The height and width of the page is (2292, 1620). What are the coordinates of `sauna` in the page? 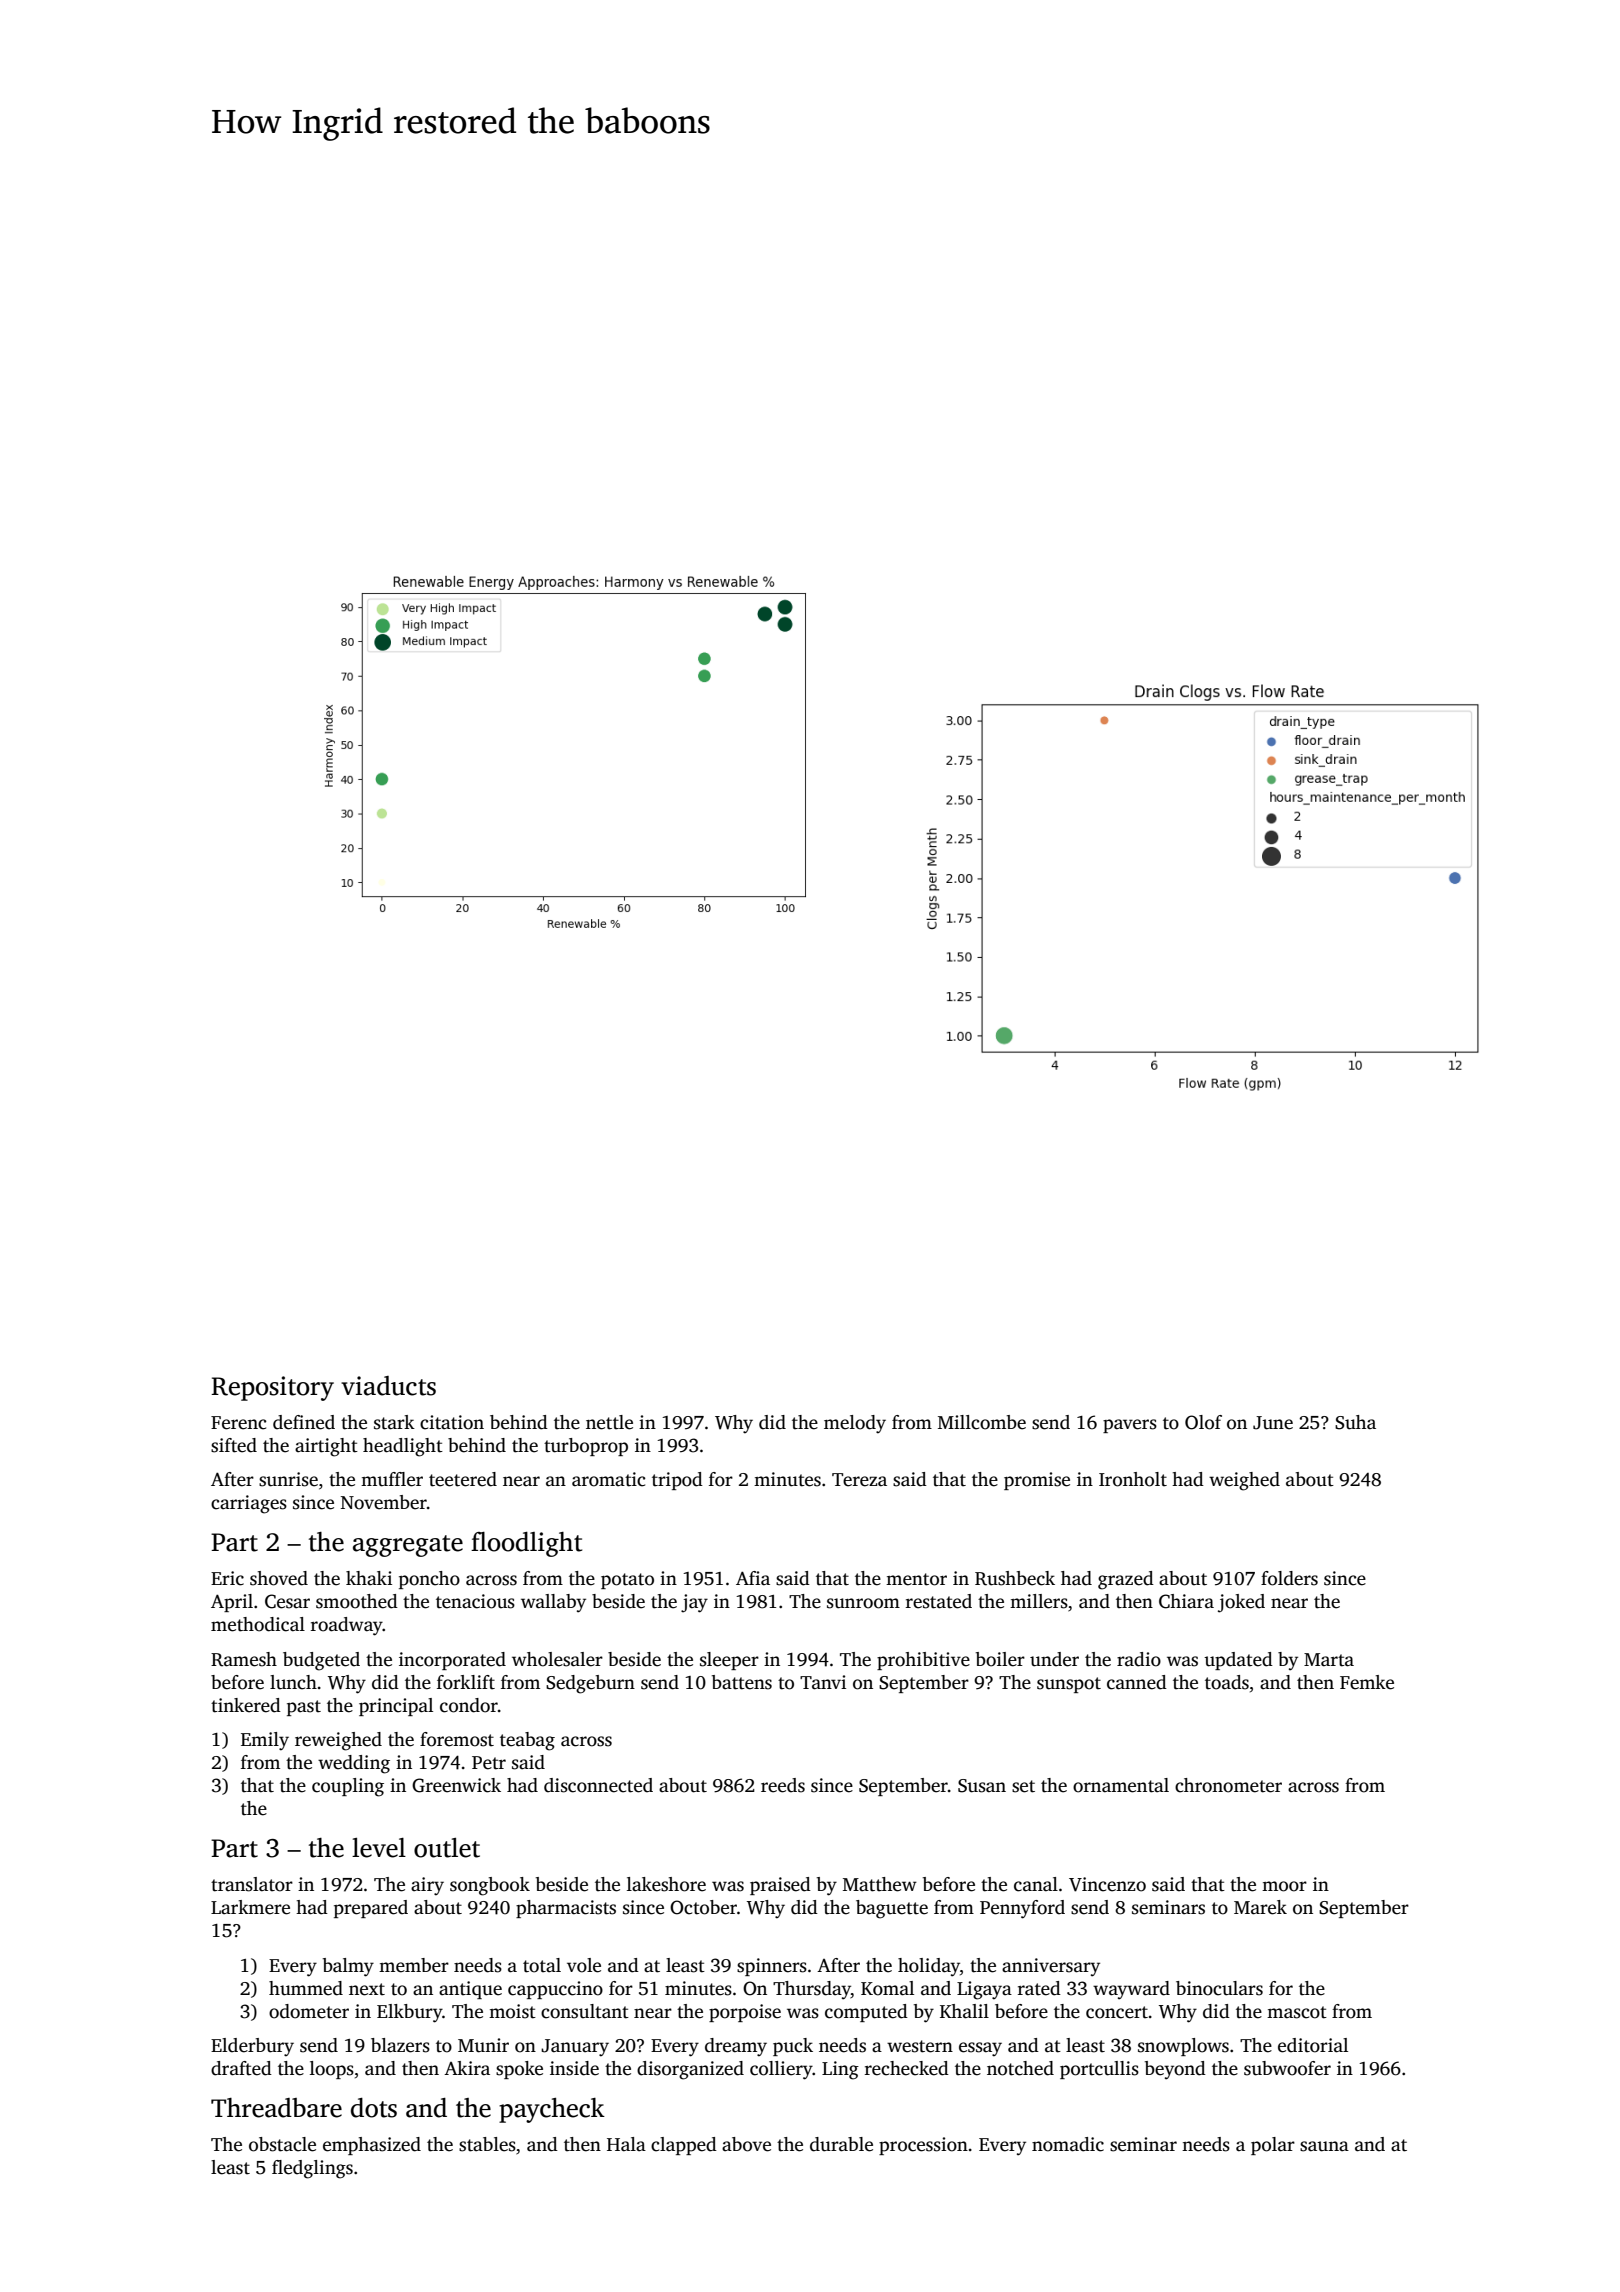 It's located at (1324, 2146).
